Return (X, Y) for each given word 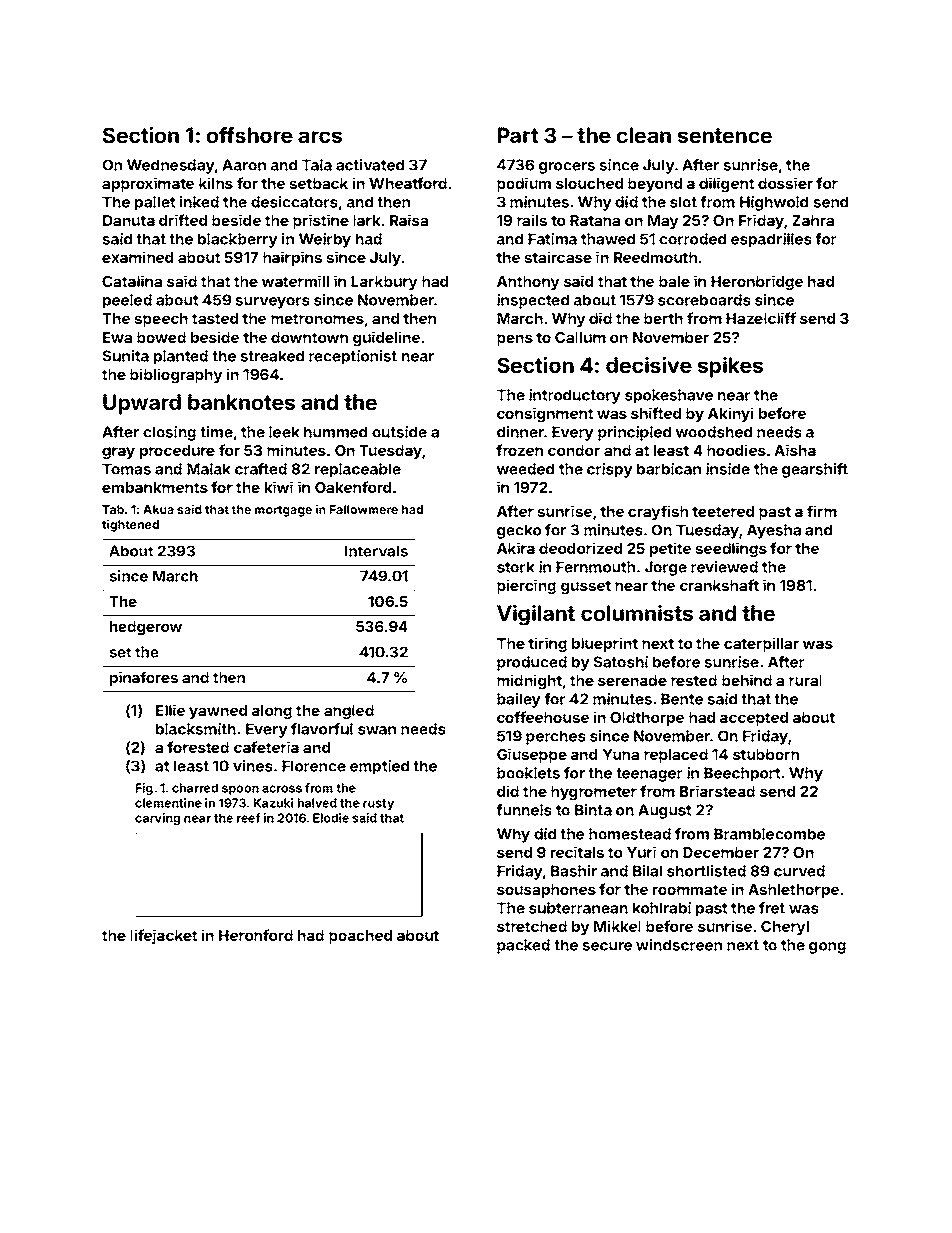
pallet (155, 203)
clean (644, 135)
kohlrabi (662, 908)
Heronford (256, 935)
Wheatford (408, 183)
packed (523, 946)
